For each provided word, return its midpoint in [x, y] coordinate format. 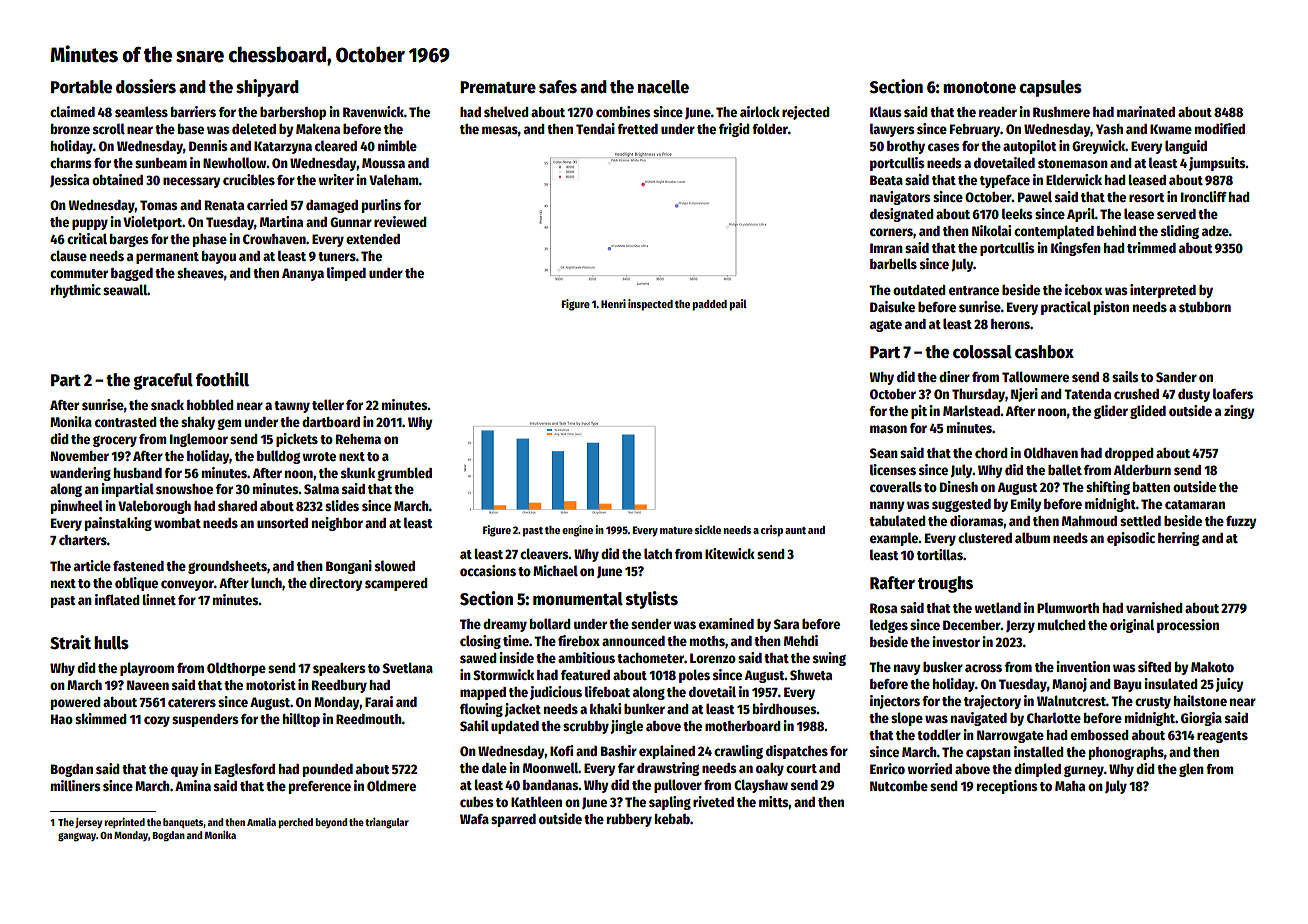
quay [185, 771]
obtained [117, 179]
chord [991, 453]
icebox [1083, 289]
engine [577, 531]
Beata [886, 180]
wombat [177, 523]
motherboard [743, 726]
